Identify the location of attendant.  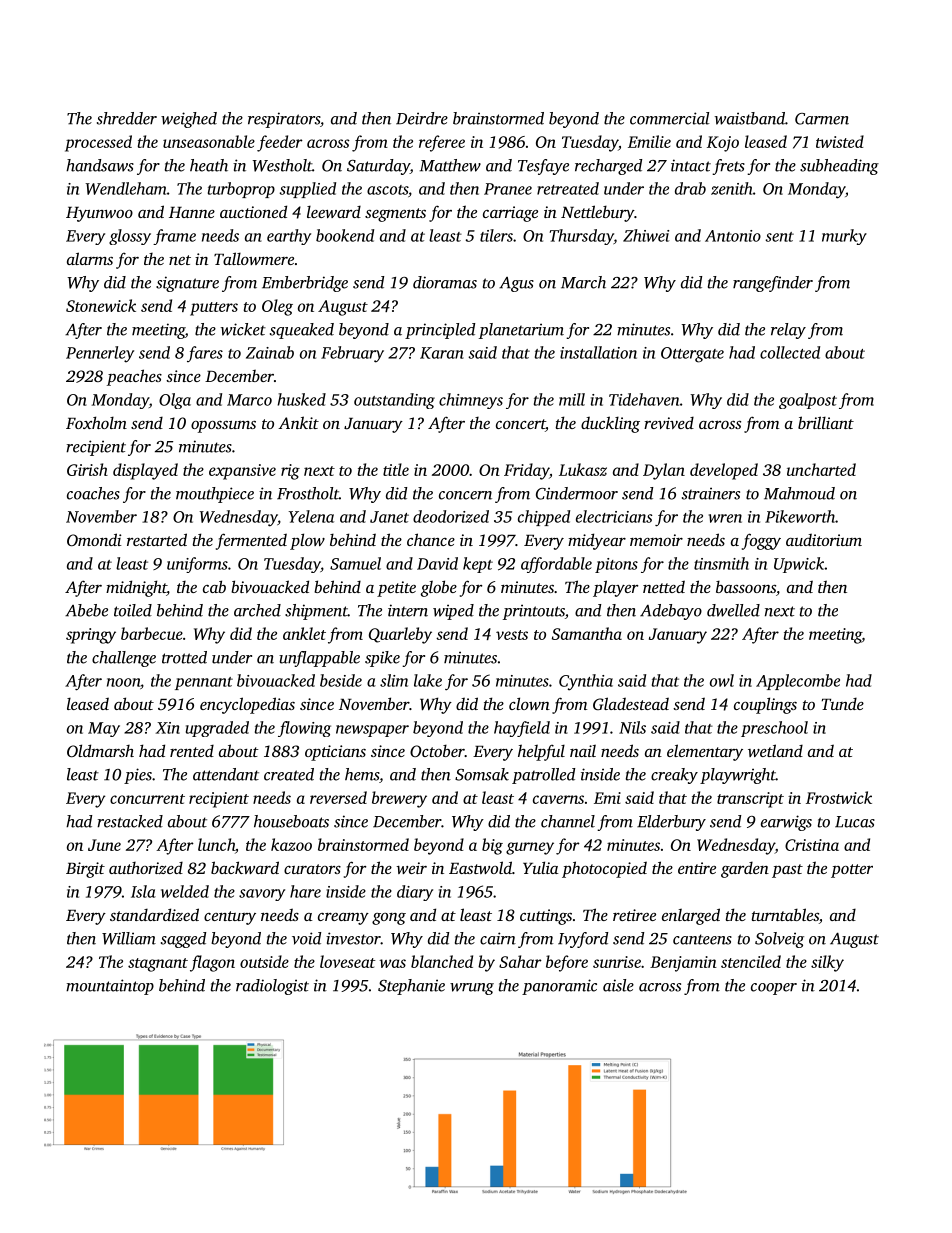
(226, 774).
